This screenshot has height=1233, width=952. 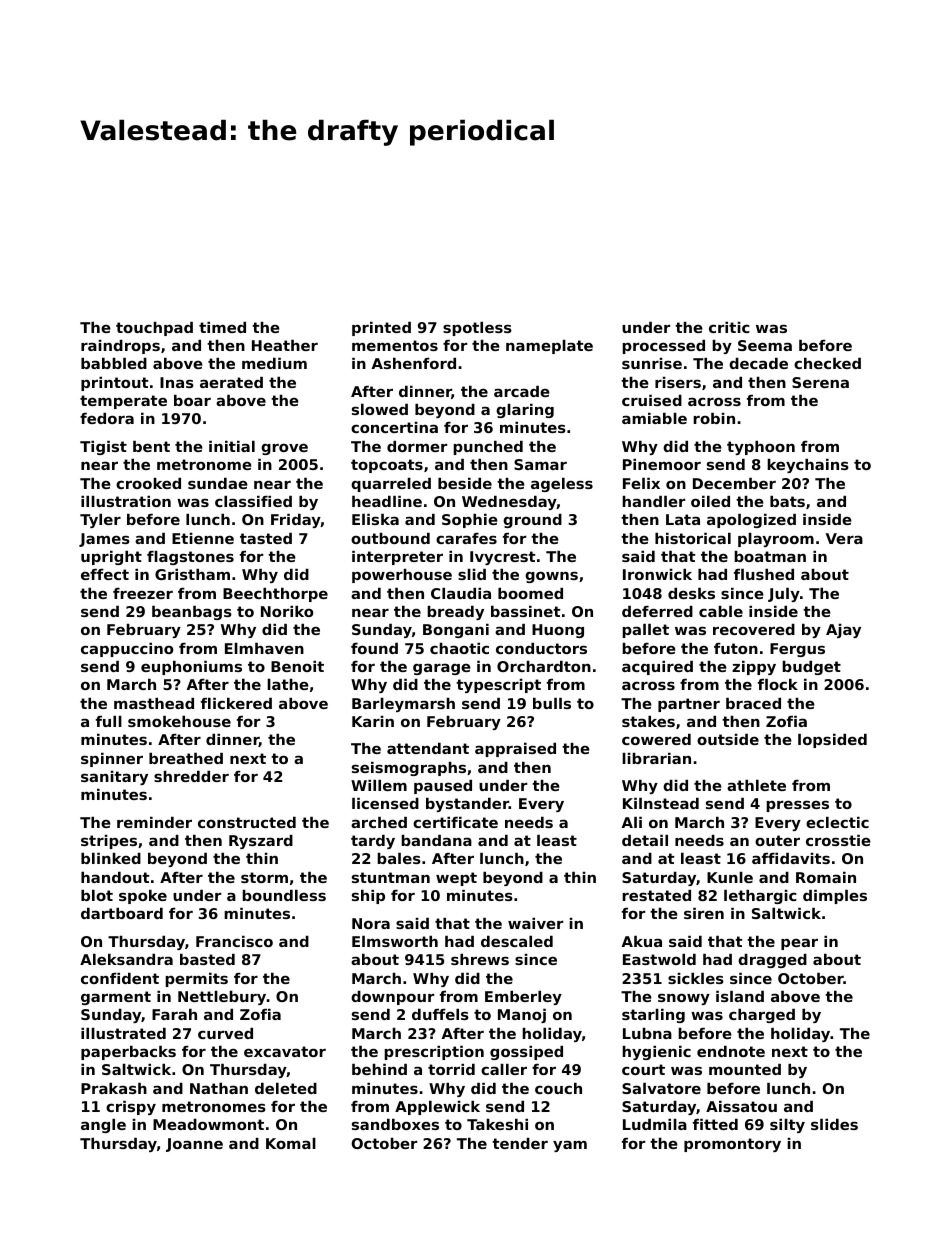 What do you see at coordinates (827, 363) in the screenshot?
I see `checked` at bounding box center [827, 363].
